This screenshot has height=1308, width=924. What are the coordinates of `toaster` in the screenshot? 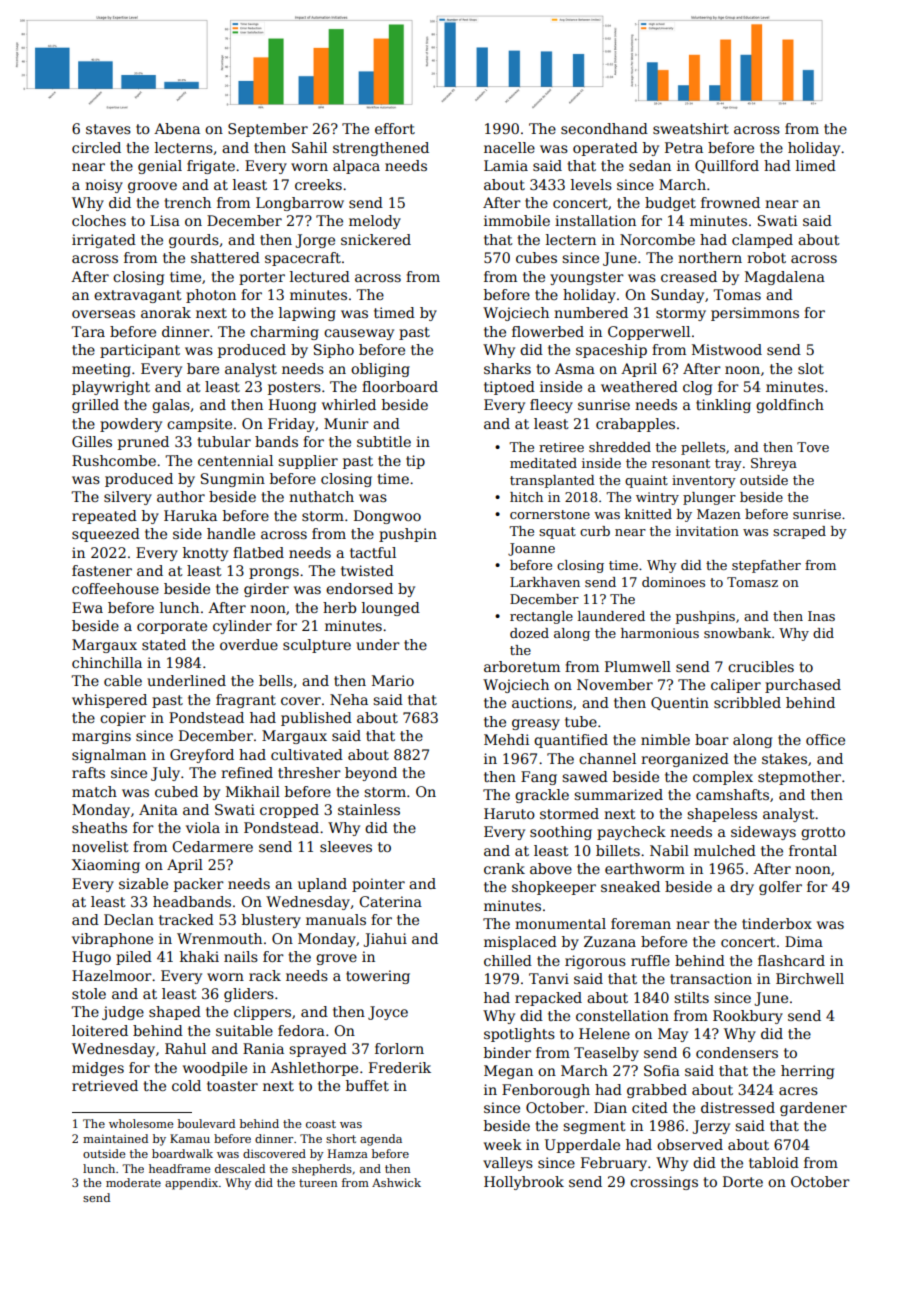 It's located at (232, 1086).
